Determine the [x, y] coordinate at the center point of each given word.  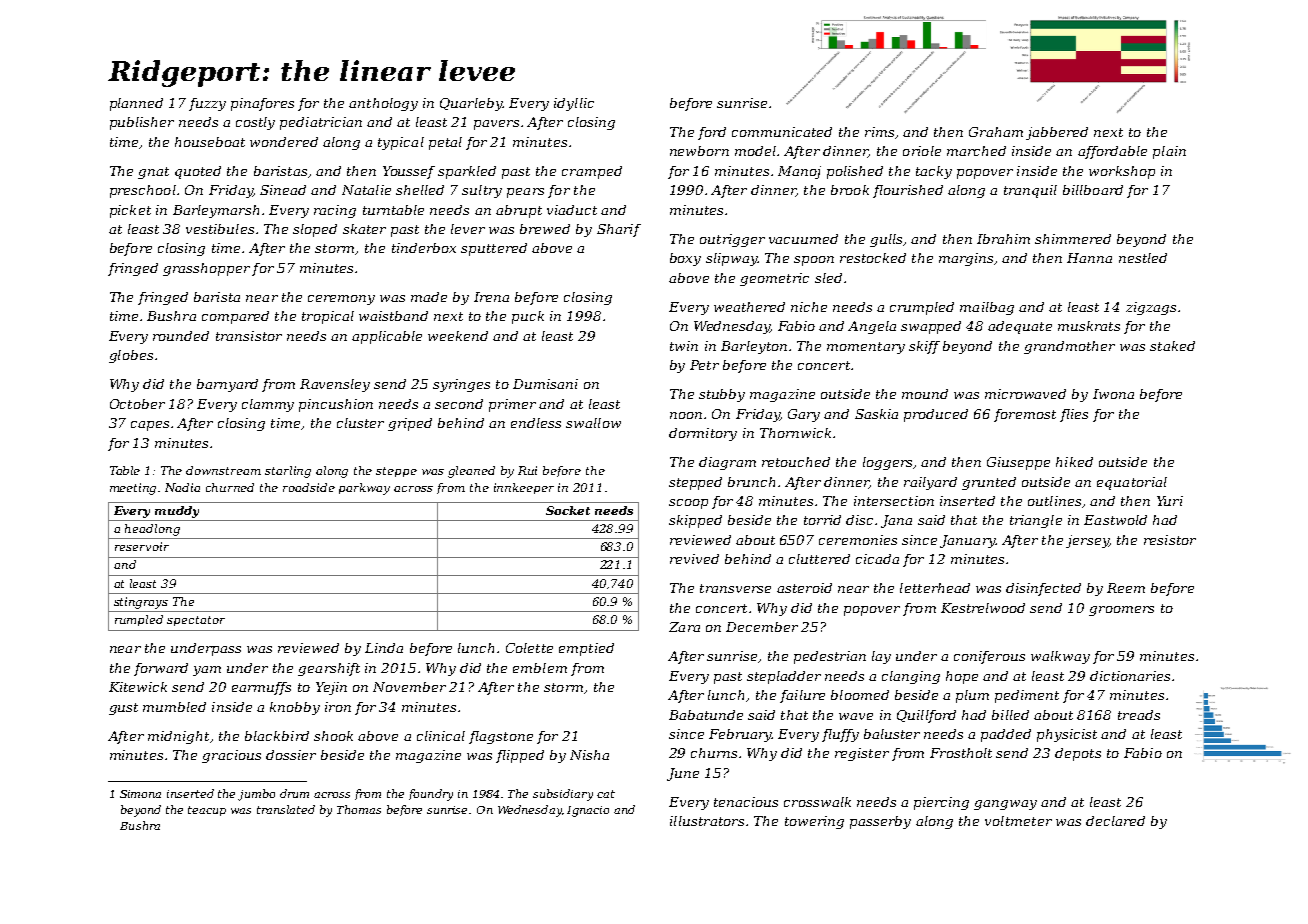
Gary [804, 415]
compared [235, 317]
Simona [140, 794]
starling [288, 472]
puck [528, 317]
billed [1010, 715]
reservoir [142, 546]
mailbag [987, 308]
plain [1169, 152]
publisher [142, 123]
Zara [684, 627]
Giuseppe [1018, 463]
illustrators [707, 821]
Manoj [799, 172]
